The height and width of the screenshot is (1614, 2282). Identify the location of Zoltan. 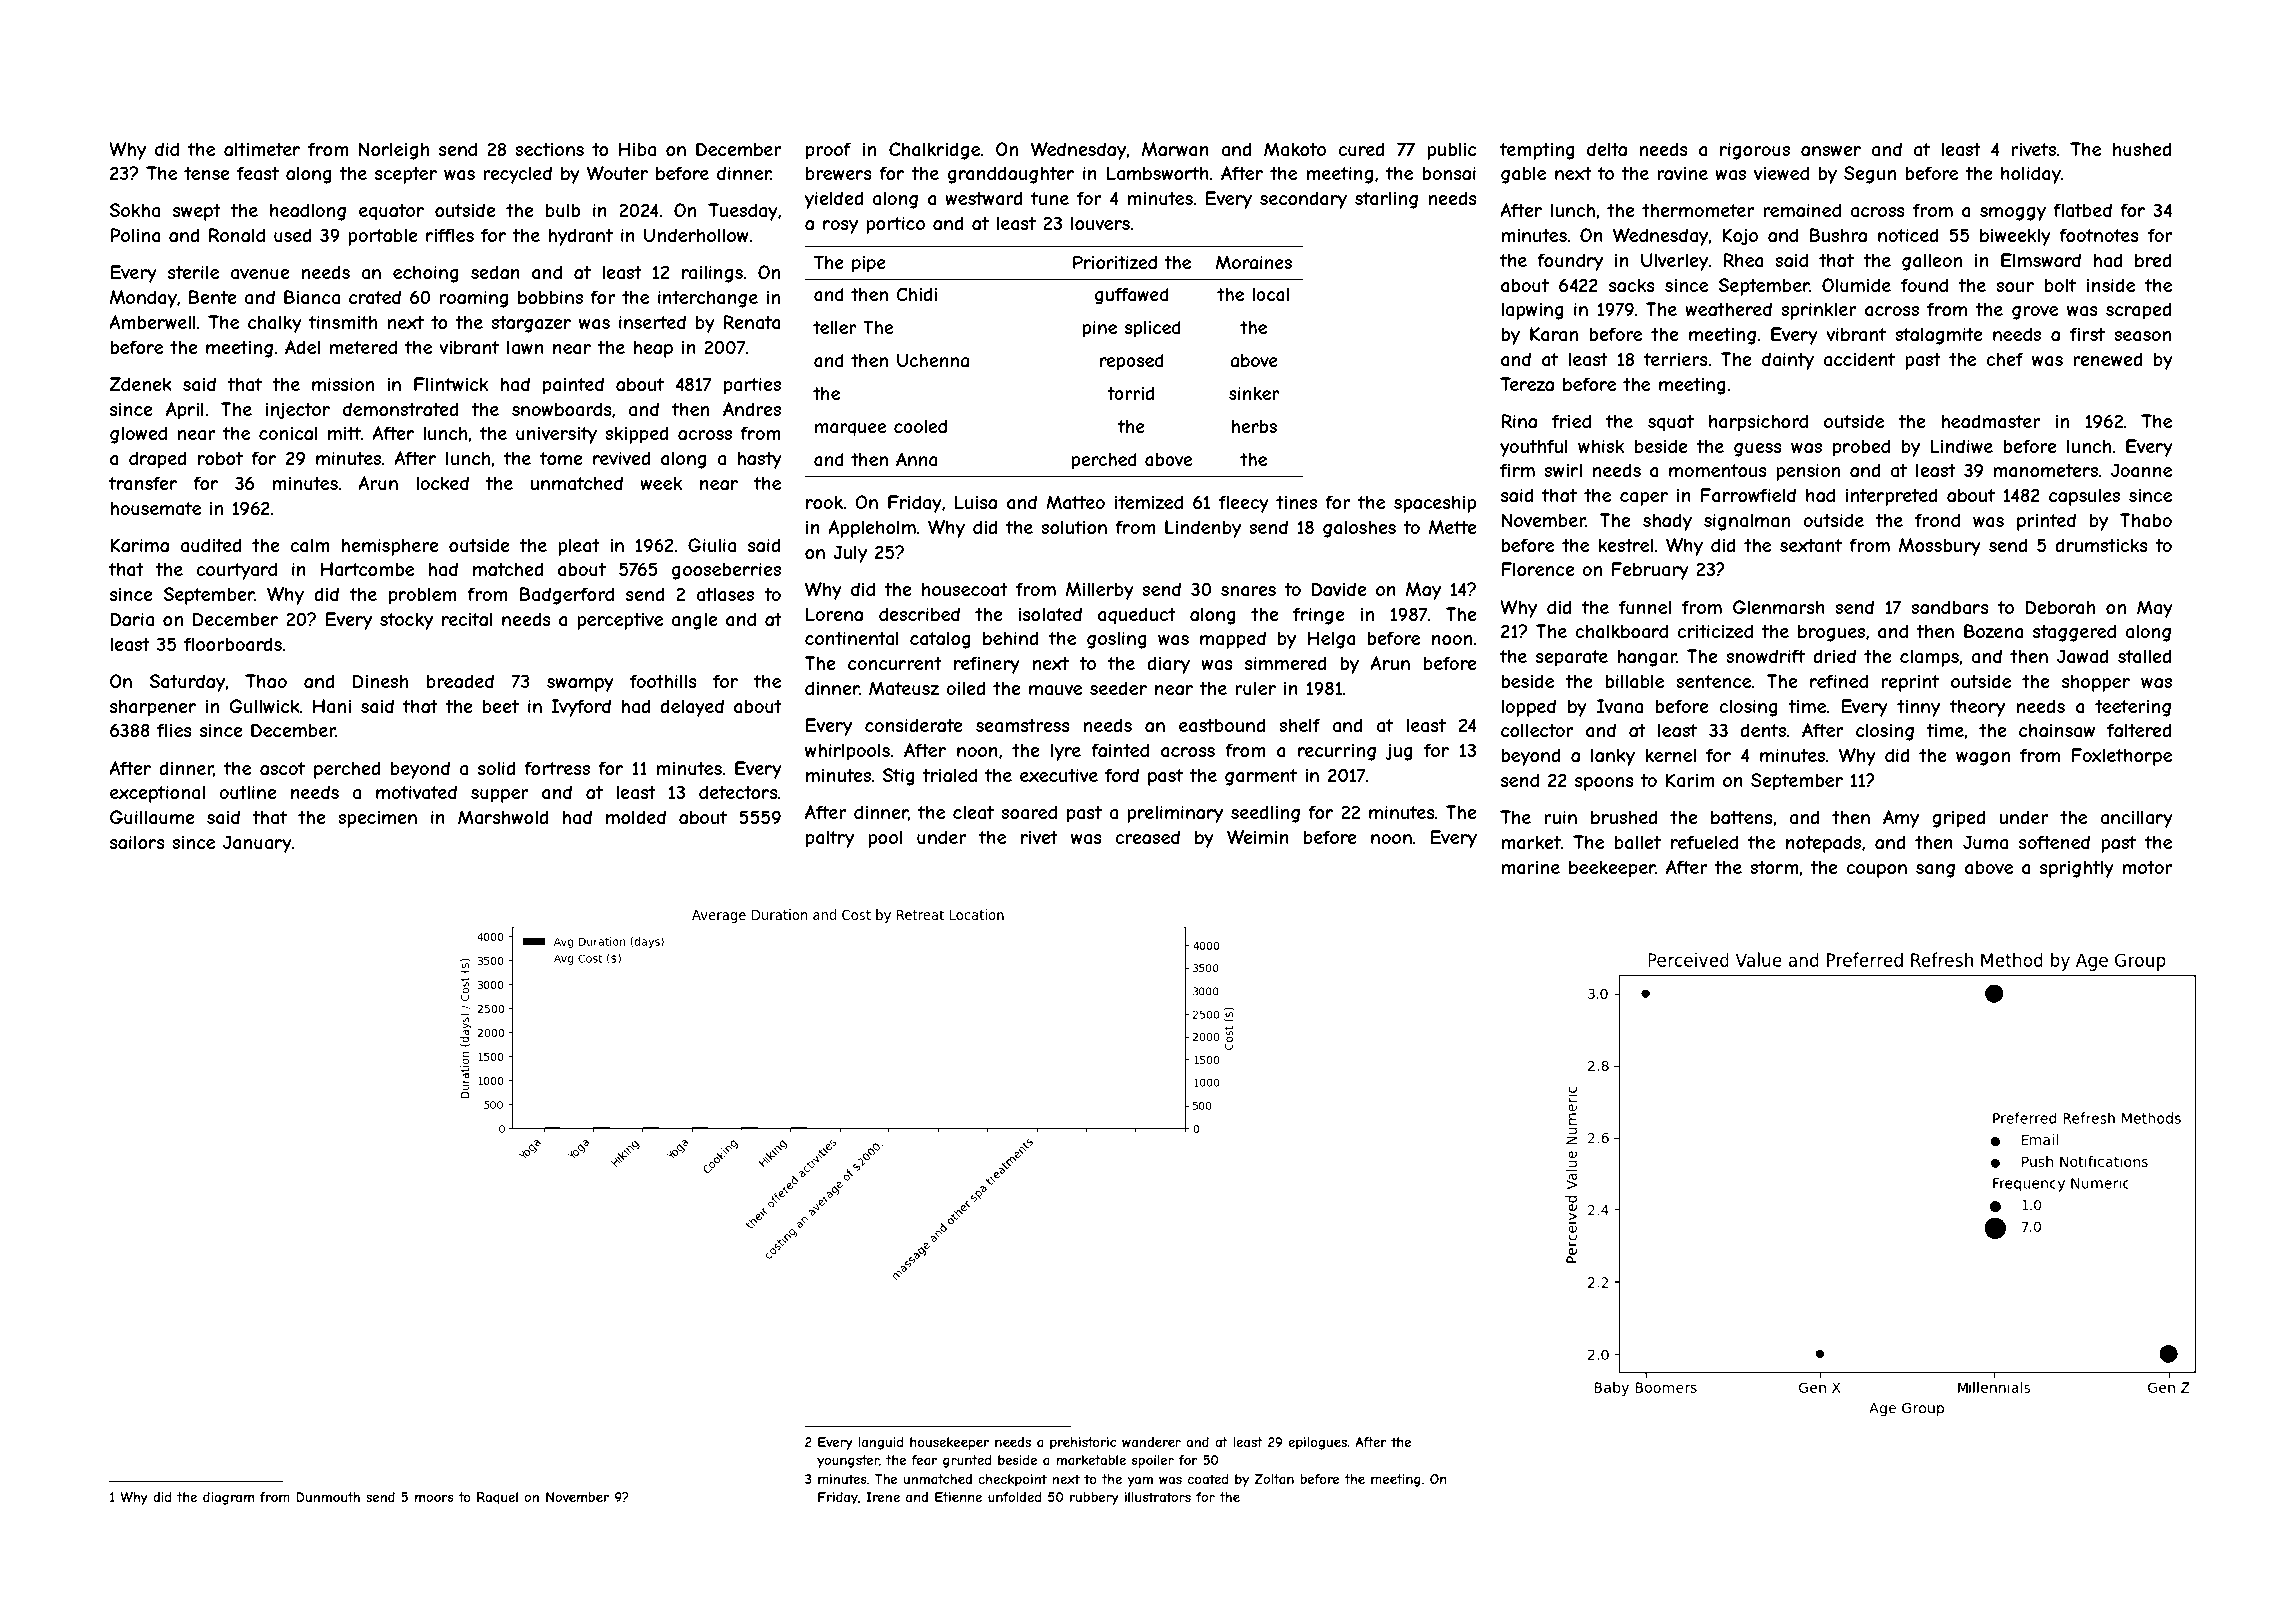
(1274, 1479).
